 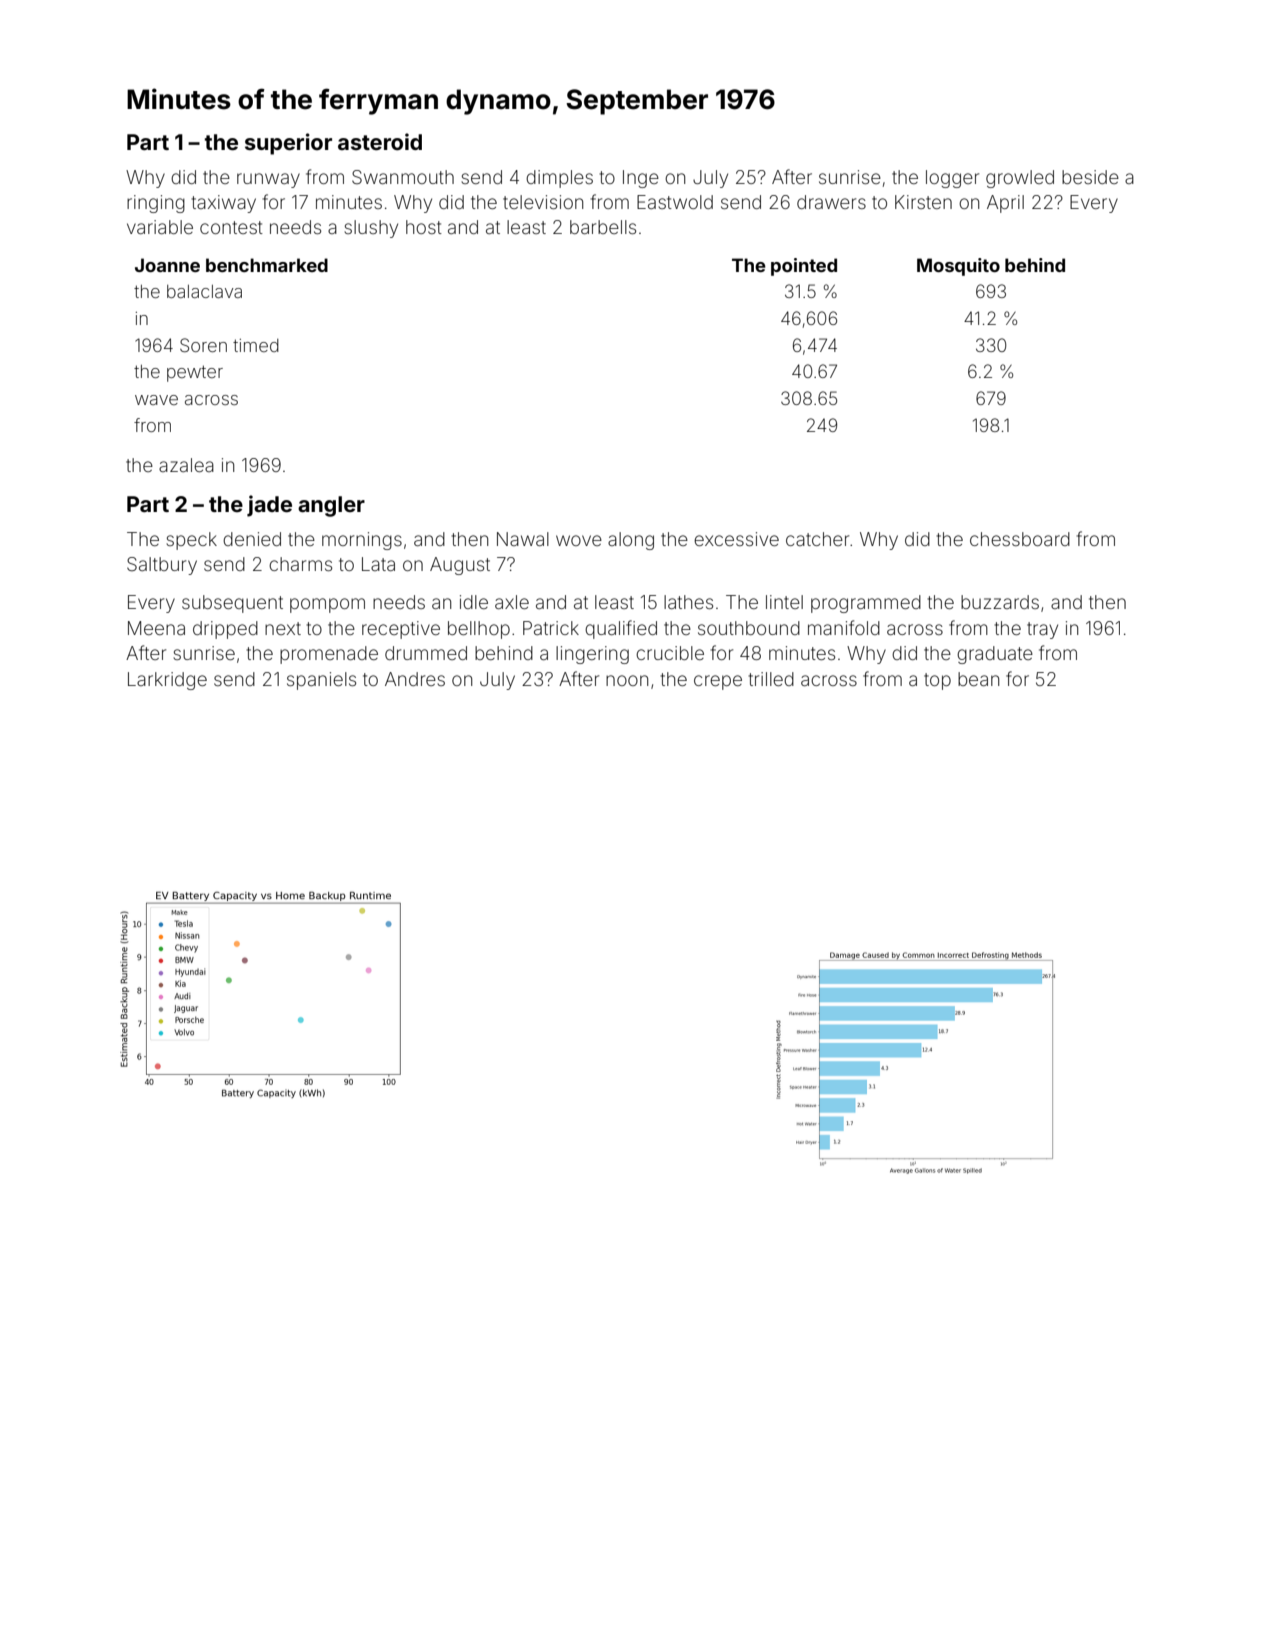 What do you see at coordinates (627, 680) in the image?
I see `noon` at bounding box center [627, 680].
